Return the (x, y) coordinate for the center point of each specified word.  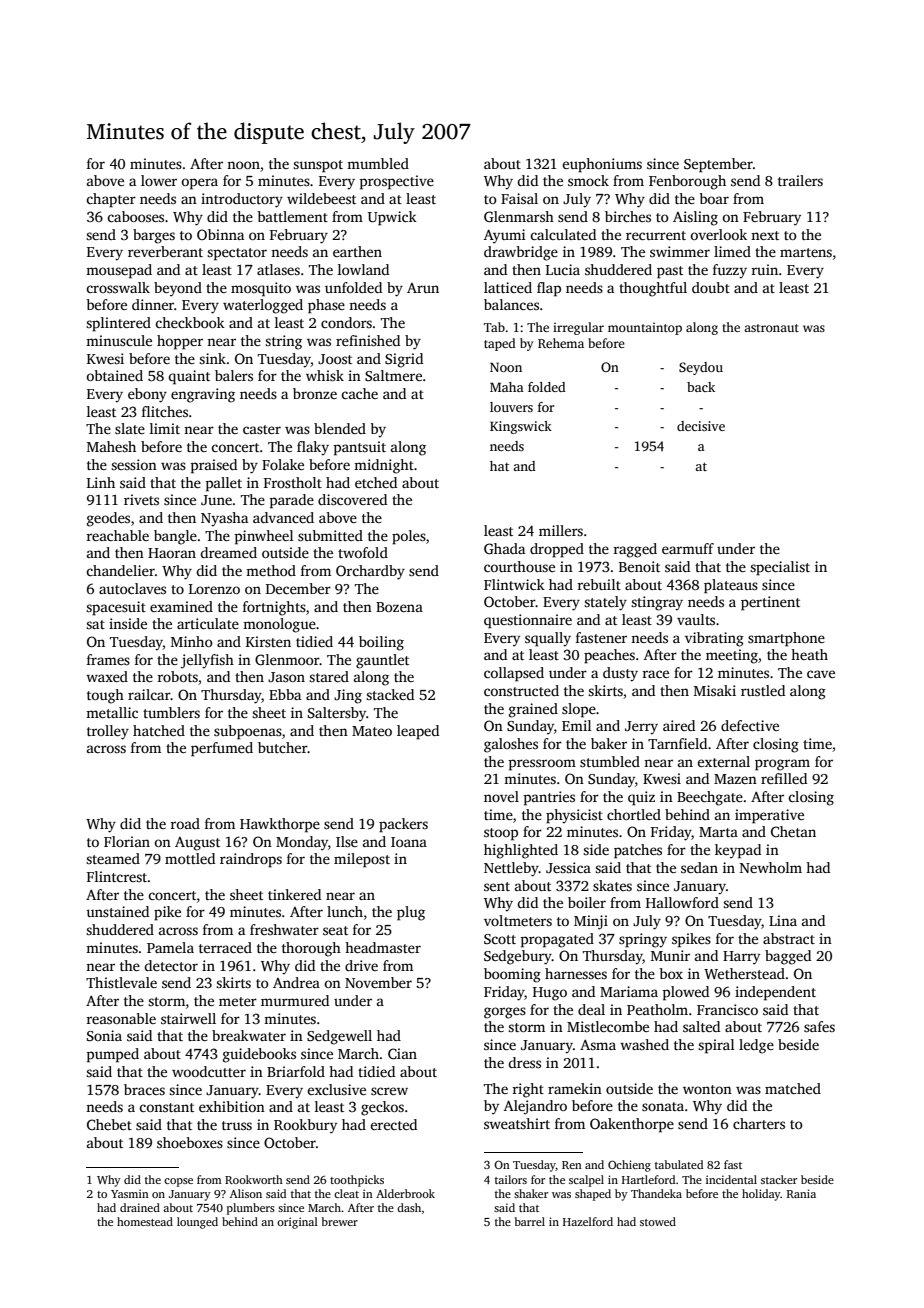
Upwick (392, 218)
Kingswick (521, 427)
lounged (197, 1223)
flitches (165, 411)
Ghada (504, 548)
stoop (501, 834)
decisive (701, 426)
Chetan (793, 831)
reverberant (165, 251)
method (271, 570)
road (185, 823)
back (701, 387)
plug (411, 913)
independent (775, 993)
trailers (800, 180)
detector (171, 965)
